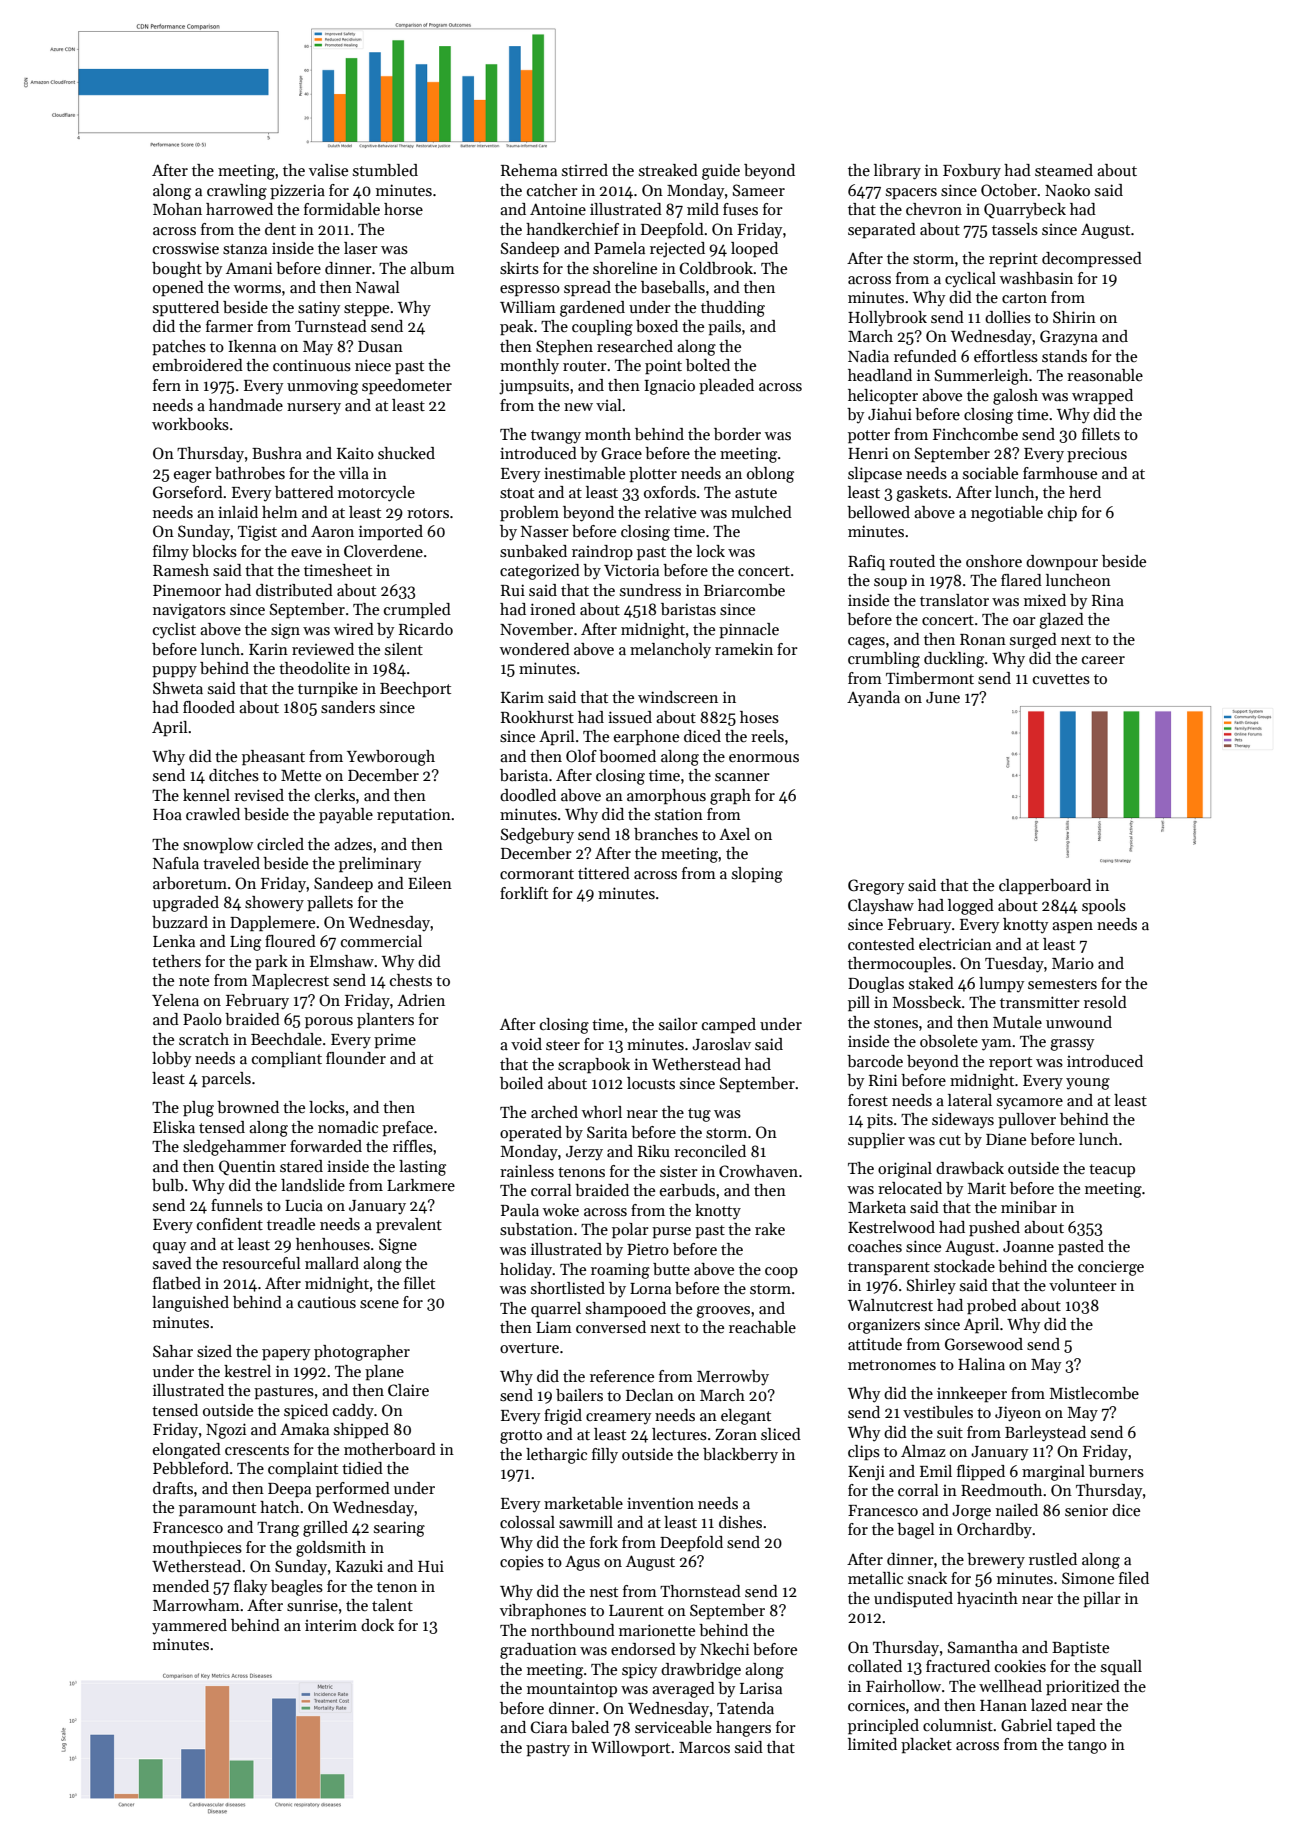 The width and height of the page is (1303, 1843). Describe the element at coordinates (873, 699) in the page. I see `Ayanda` at that location.
